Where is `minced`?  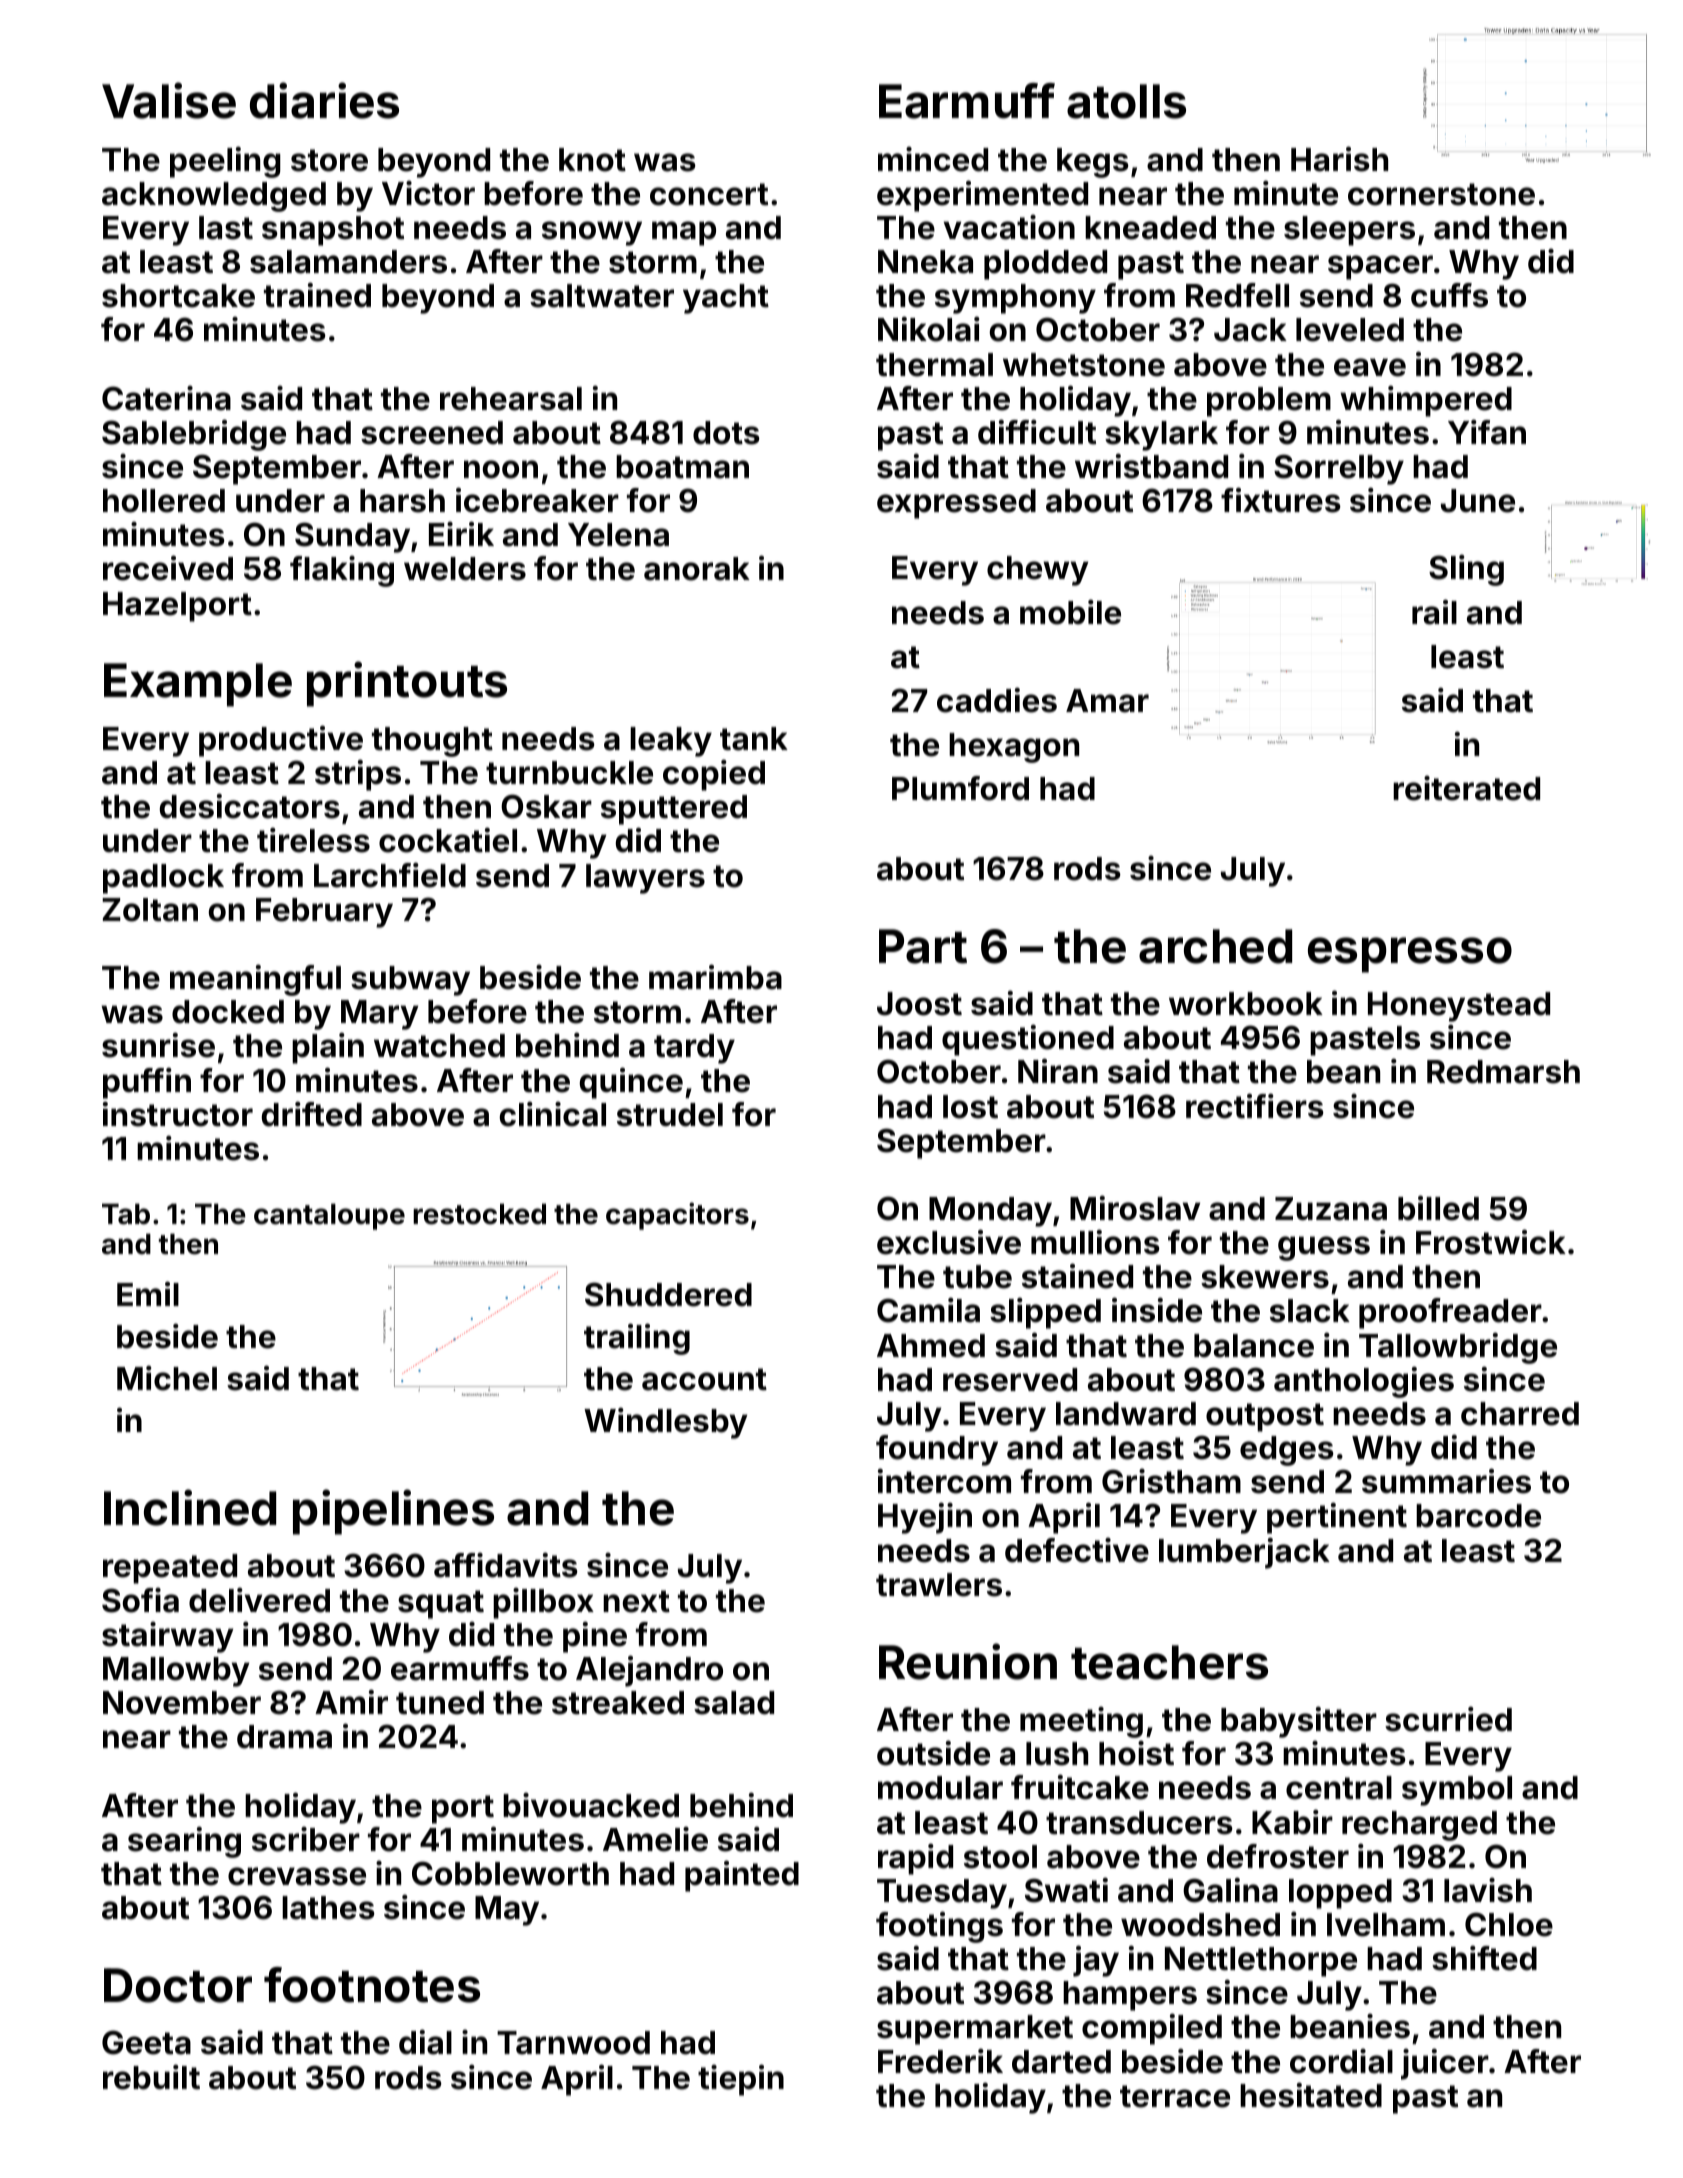 minced is located at coordinates (933, 159).
